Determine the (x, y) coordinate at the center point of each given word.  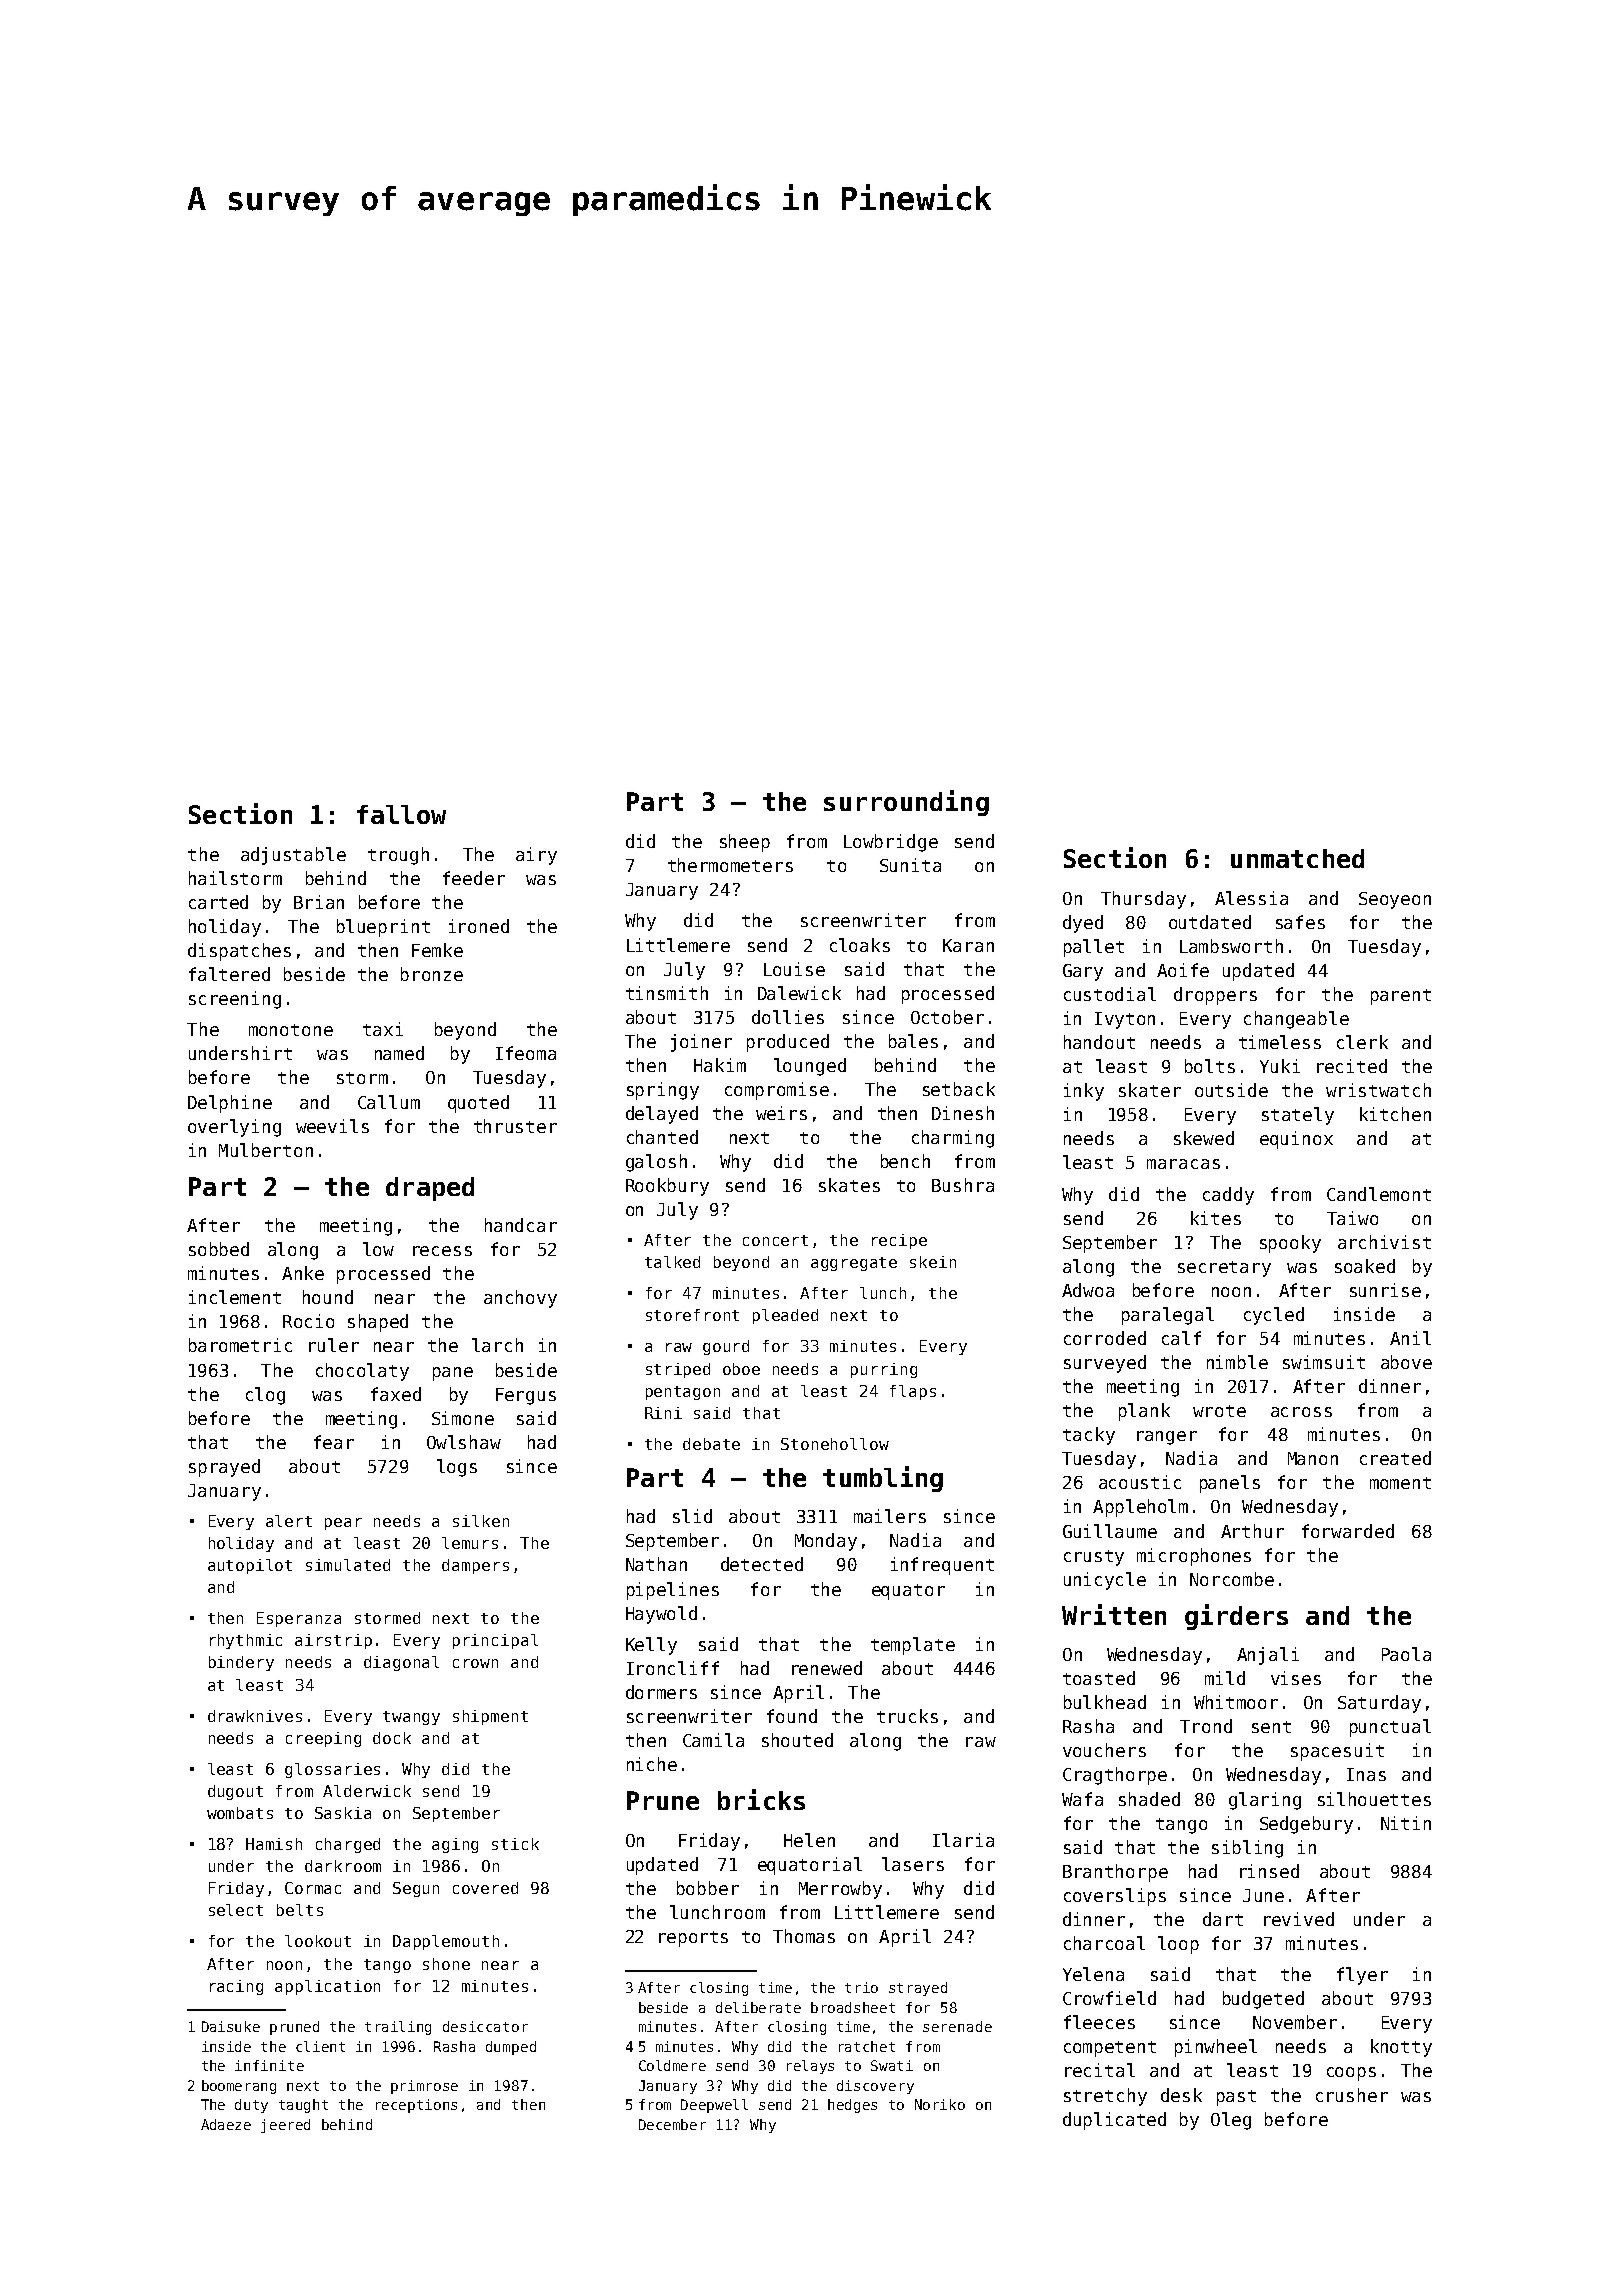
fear (334, 1442)
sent (1271, 1727)
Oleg (1231, 2121)
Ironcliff (673, 1668)
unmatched (1297, 858)
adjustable (293, 856)
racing (236, 1987)
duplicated (1114, 2121)
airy (536, 856)
